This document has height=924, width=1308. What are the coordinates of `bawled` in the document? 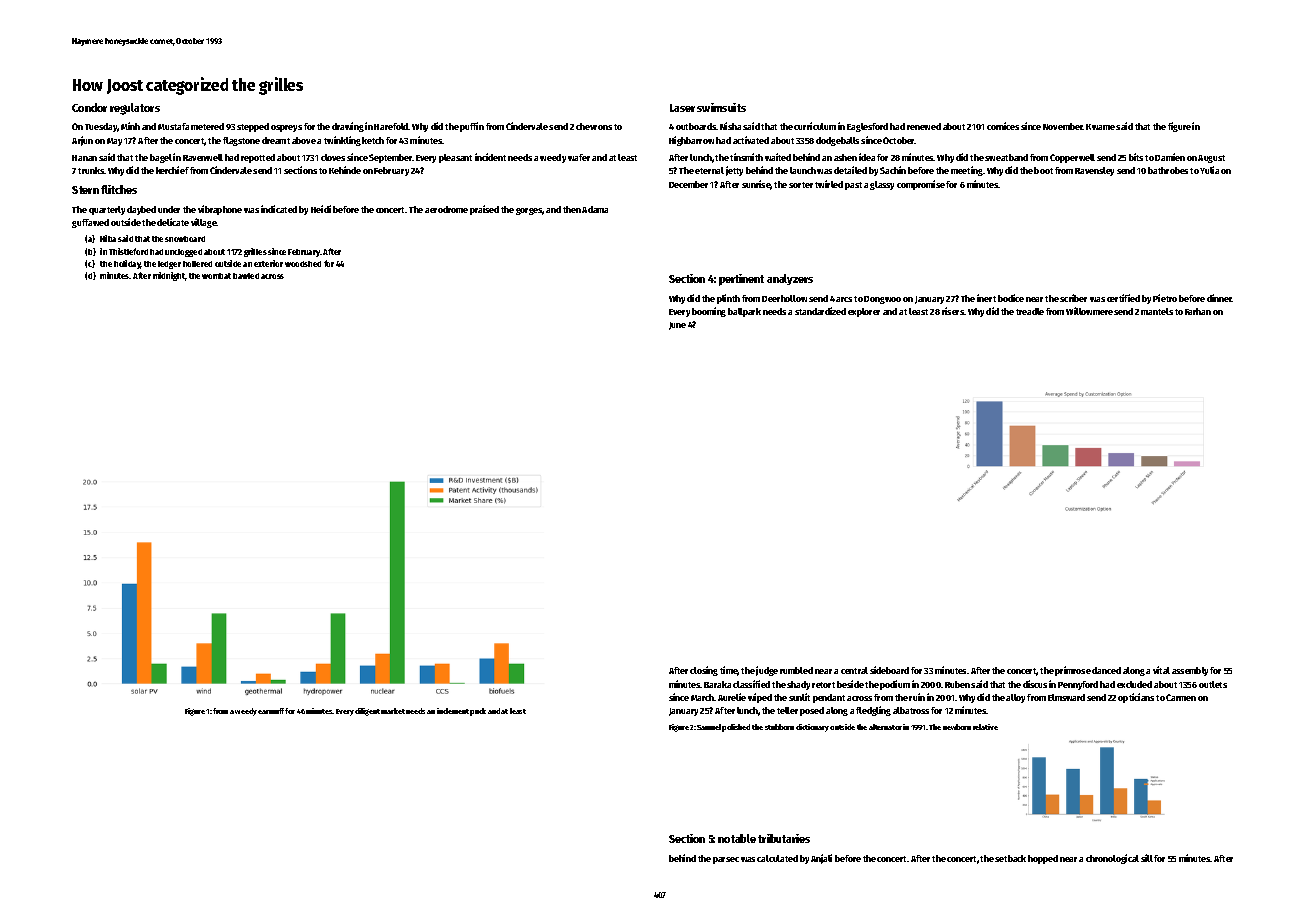 It's located at (246, 276).
